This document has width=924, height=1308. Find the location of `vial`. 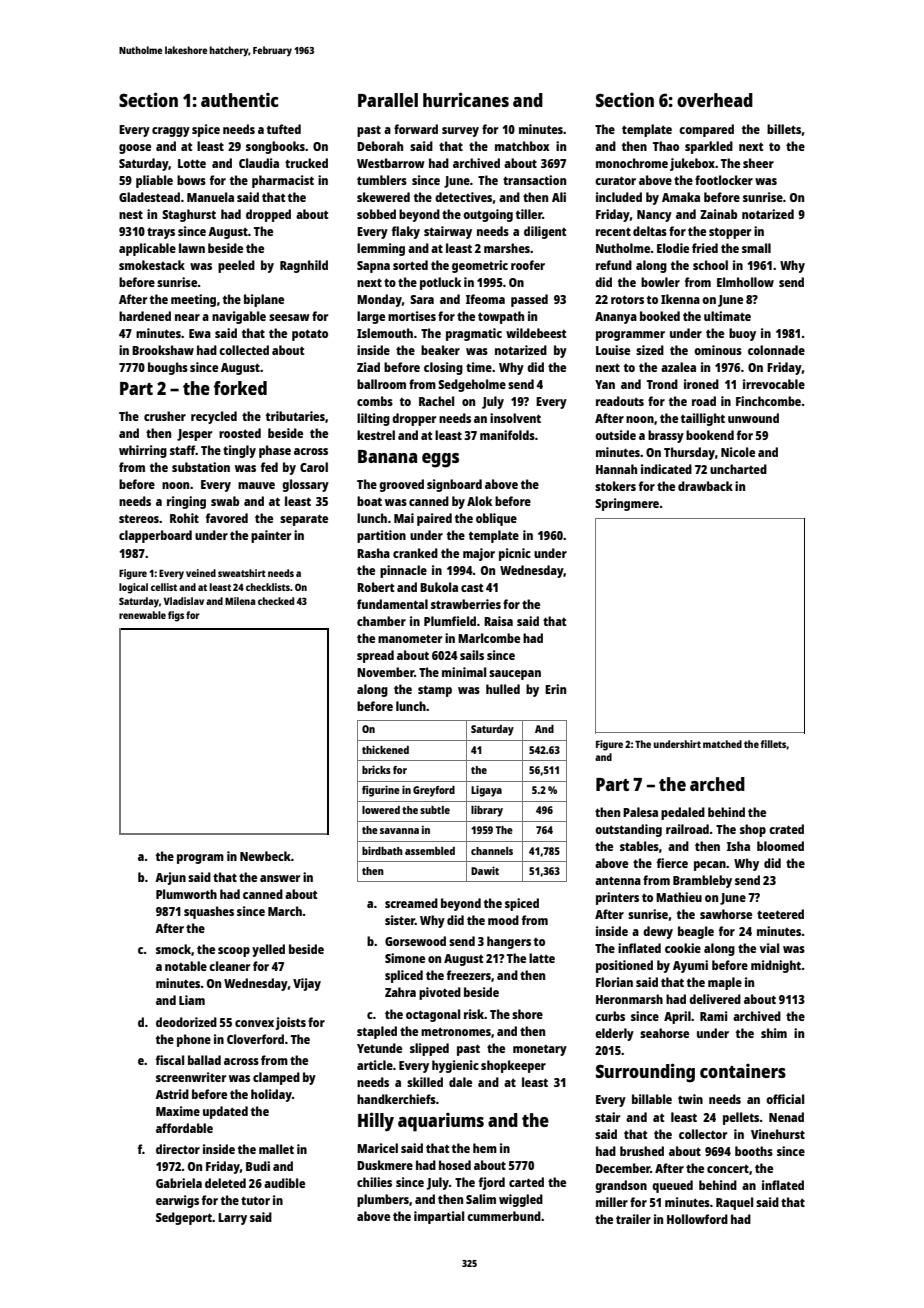

vial is located at coordinates (769, 948).
